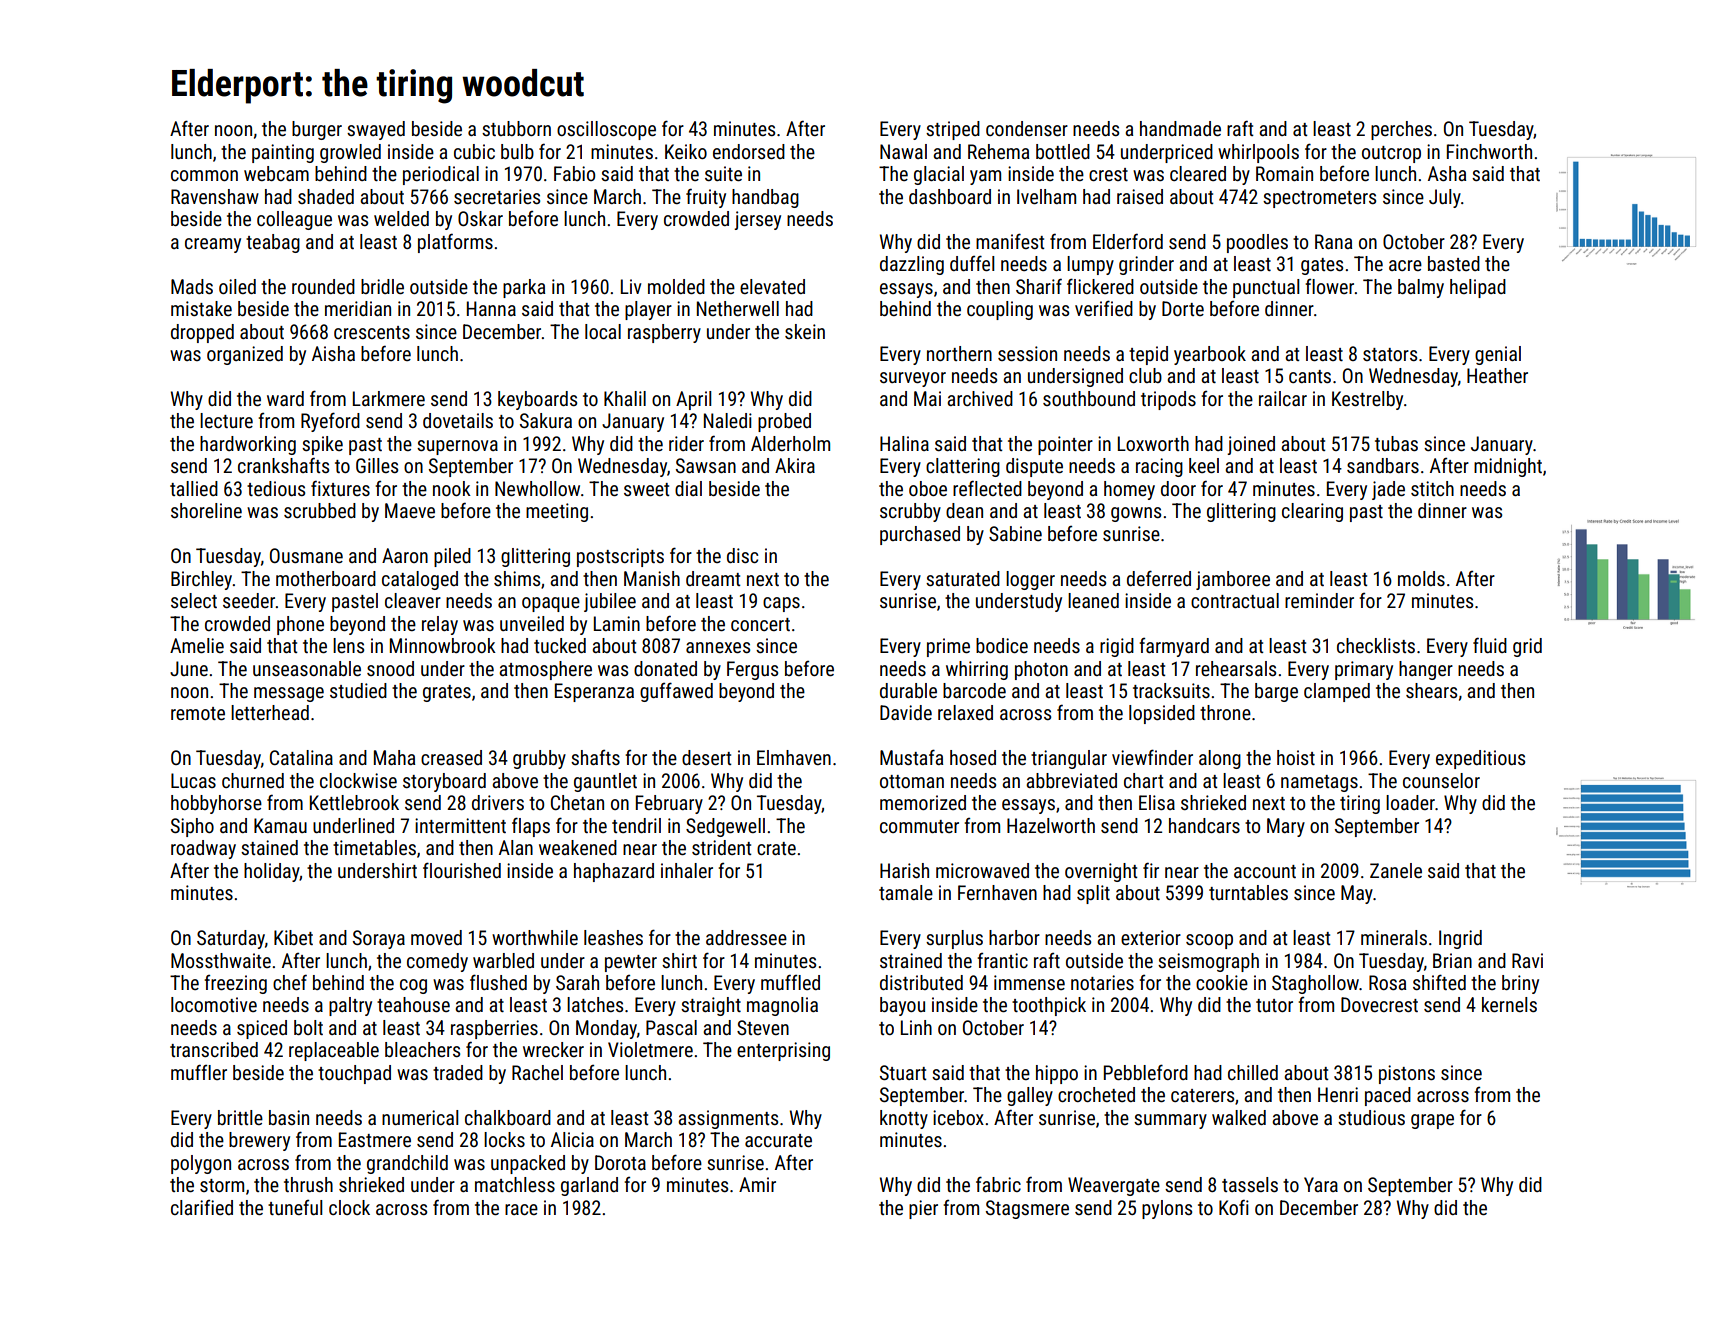 This screenshot has height=1327, width=1717. I want to click on stubborn, so click(516, 128).
